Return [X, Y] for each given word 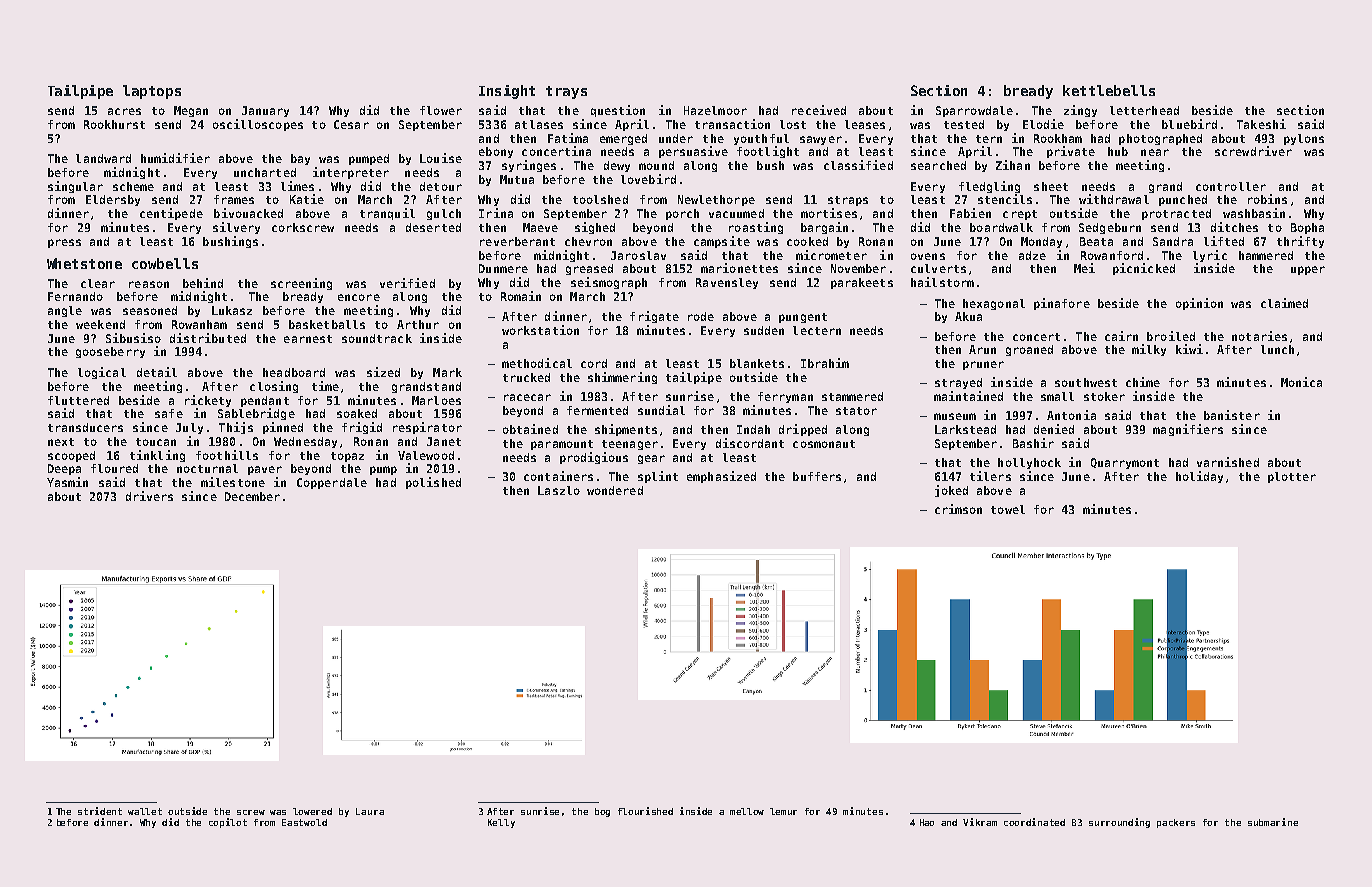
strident [100, 811]
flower [441, 110]
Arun [982, 349]
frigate [654, 317]
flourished [645, 811]
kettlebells [1109, 90]
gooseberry [110, 352]
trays [566, 92]
